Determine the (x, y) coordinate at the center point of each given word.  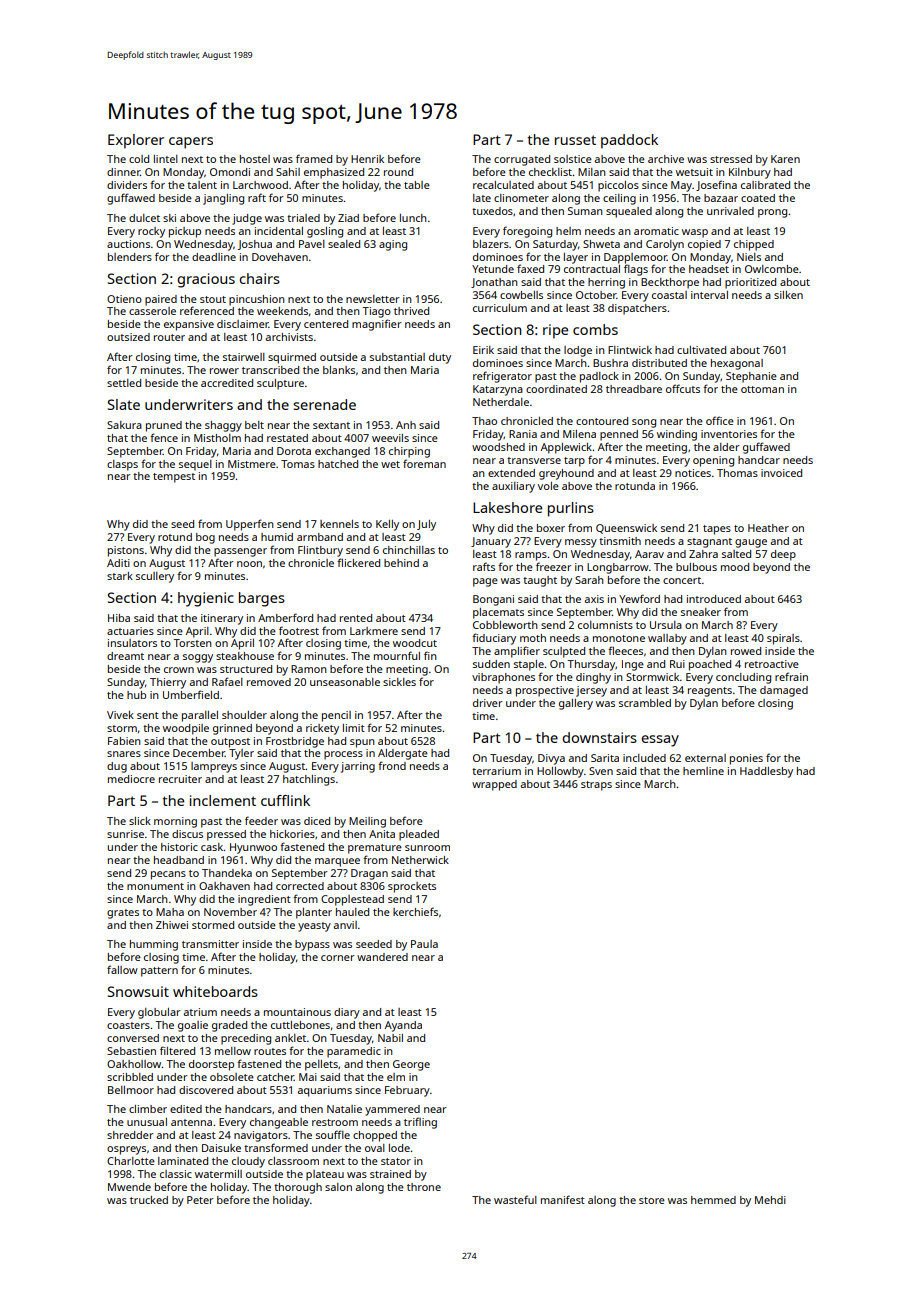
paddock (629, 141)
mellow (233, 1051)
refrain (791, 676)
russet (575, 140)
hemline (703, 771)
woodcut (415, 643)
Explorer (136, 141)
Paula (424, 944)
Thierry (168, 683)
